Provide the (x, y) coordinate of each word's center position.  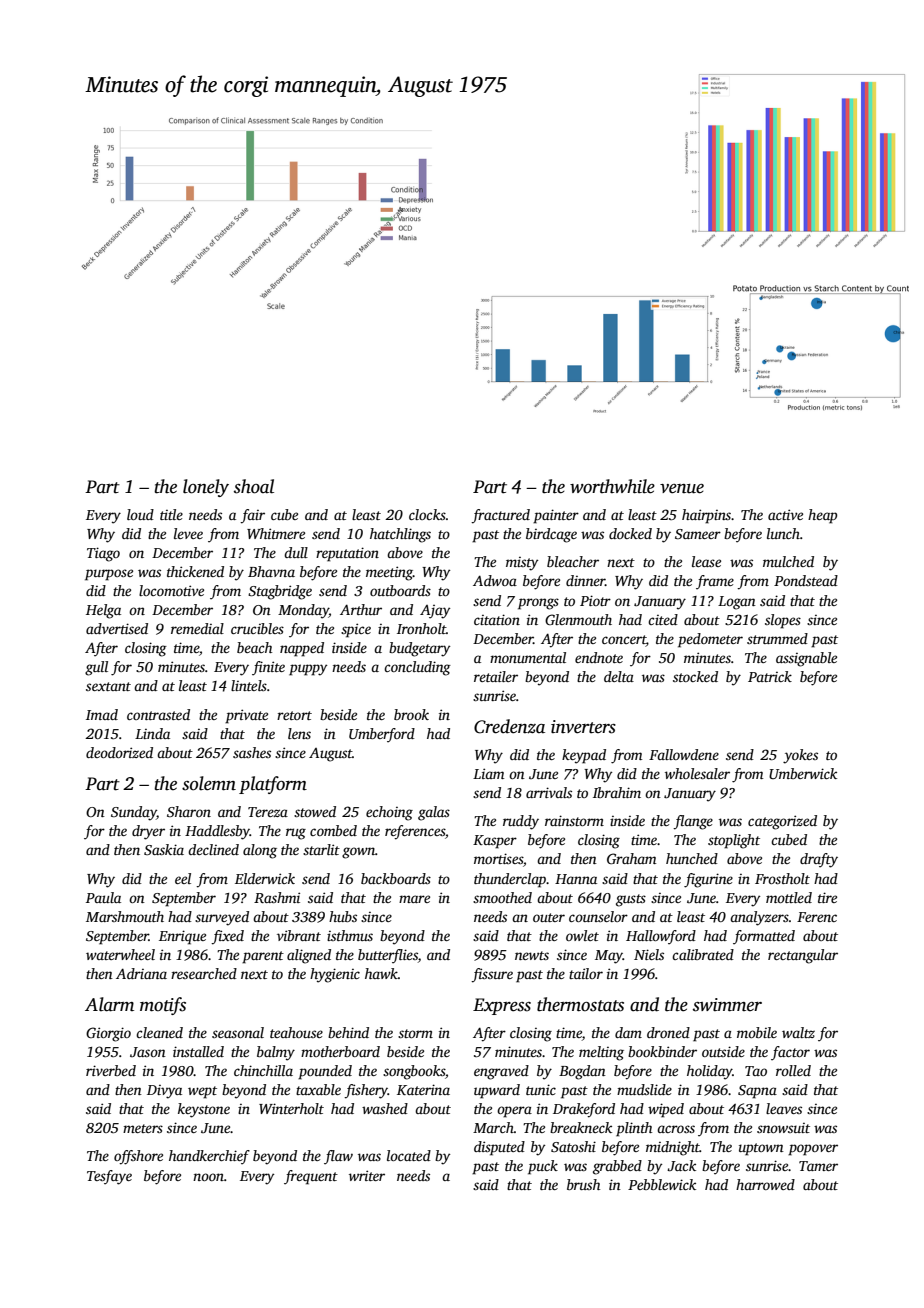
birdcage (551, 535)
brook (411, 714)
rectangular (803, 956)
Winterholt (291, 1108)
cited (663, 619)
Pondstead (806, 580)
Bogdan (582, 1072)
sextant (108, 686)
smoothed (502, 897)
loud (140, 514)
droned (668, 1032)
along (260, 851)
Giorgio (108, 1034)
